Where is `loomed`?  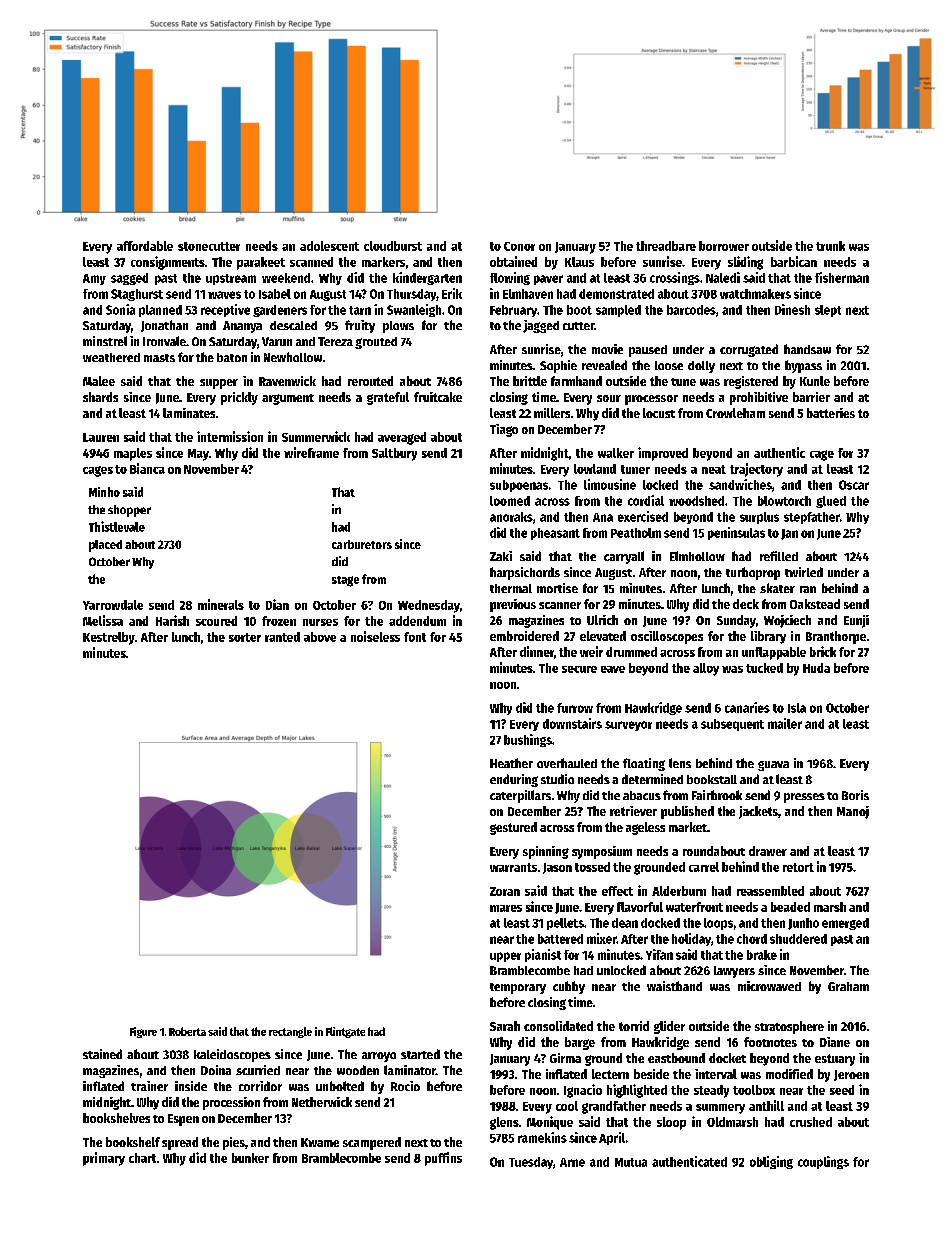 loomed is located at coordinates (510, 501).
